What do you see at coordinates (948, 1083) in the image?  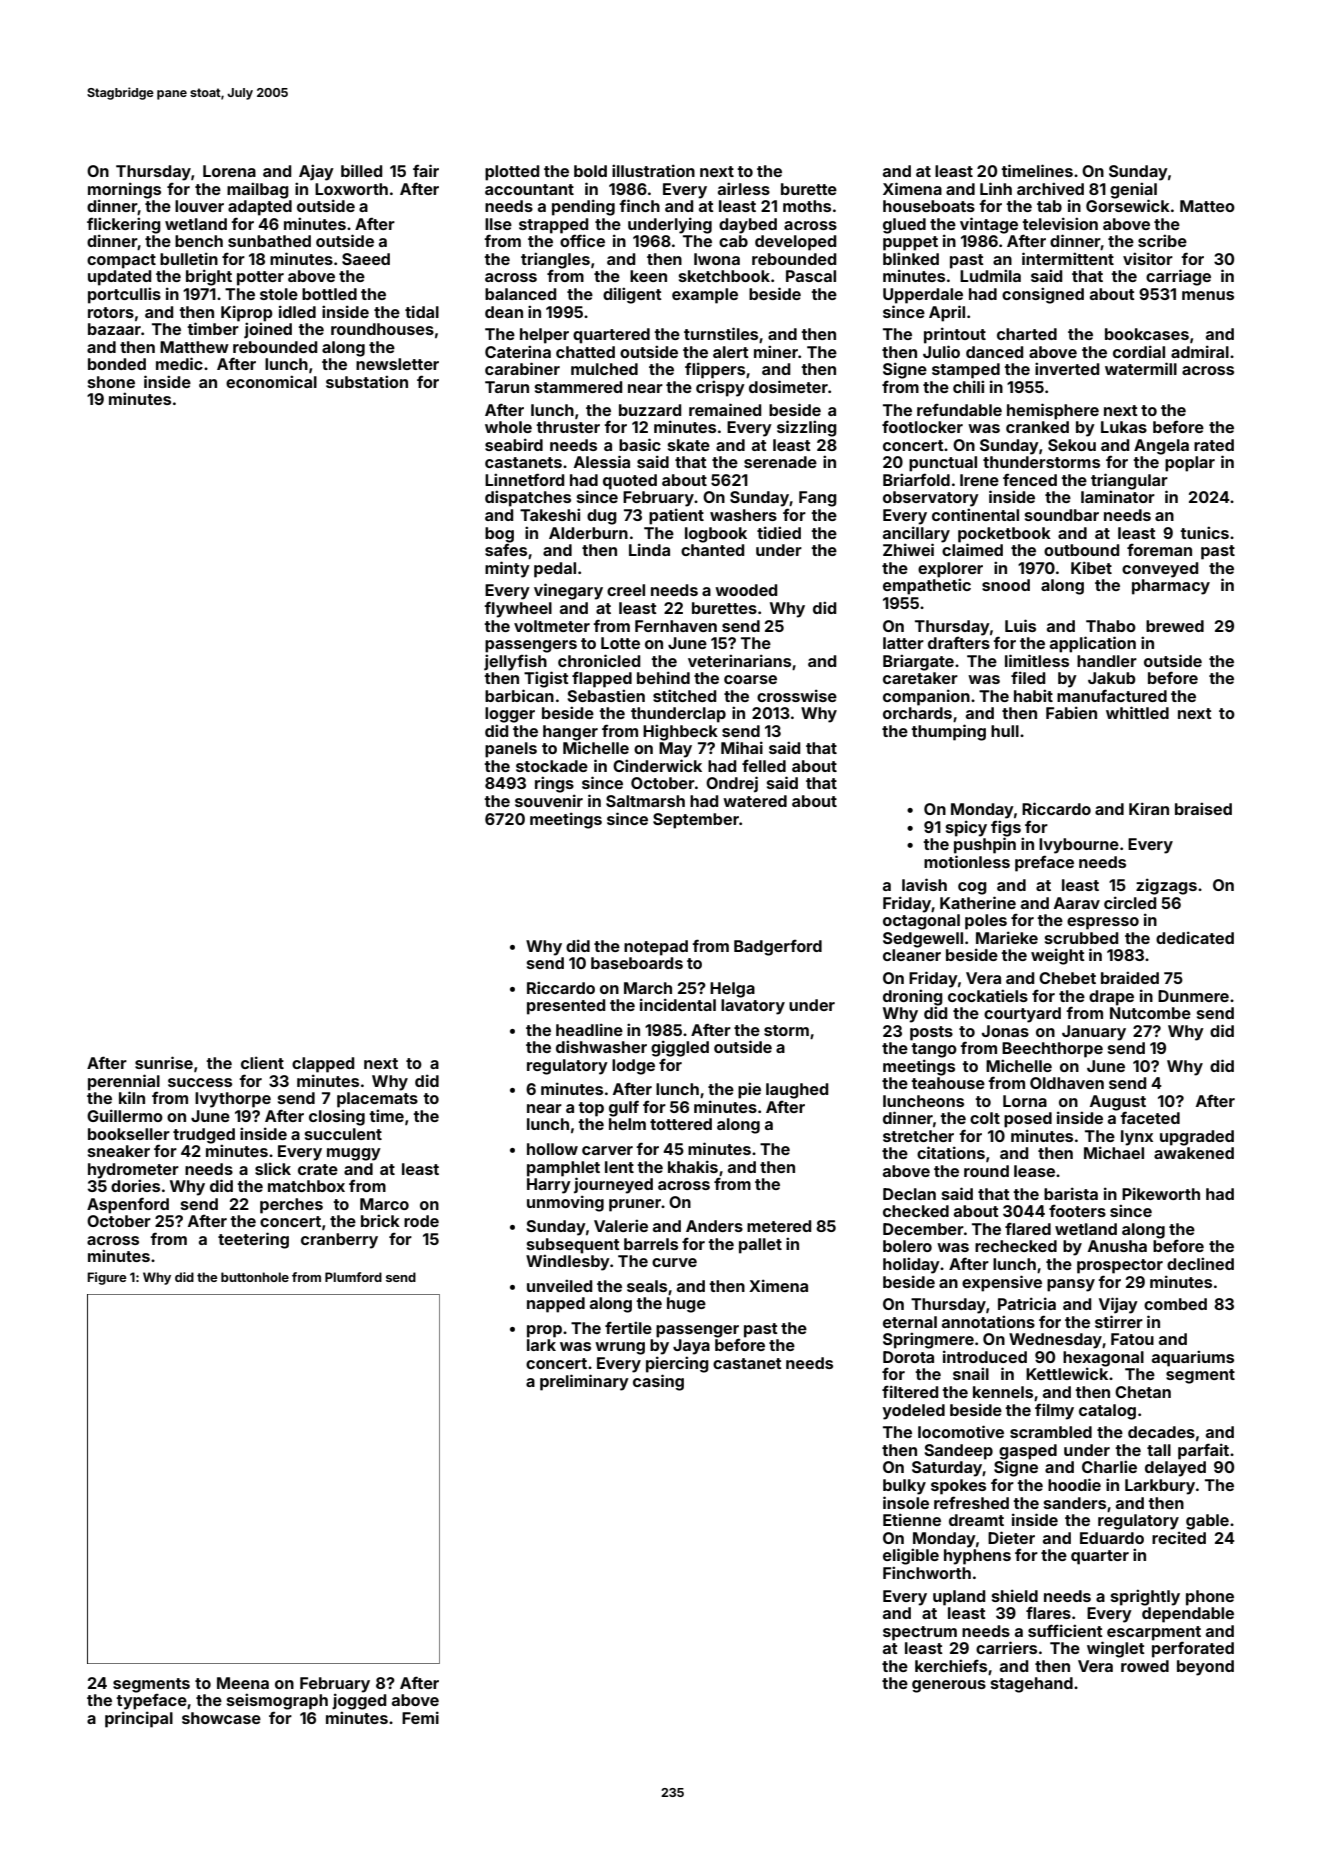 I see `teahouse` at bounding box center [948, 1083].
